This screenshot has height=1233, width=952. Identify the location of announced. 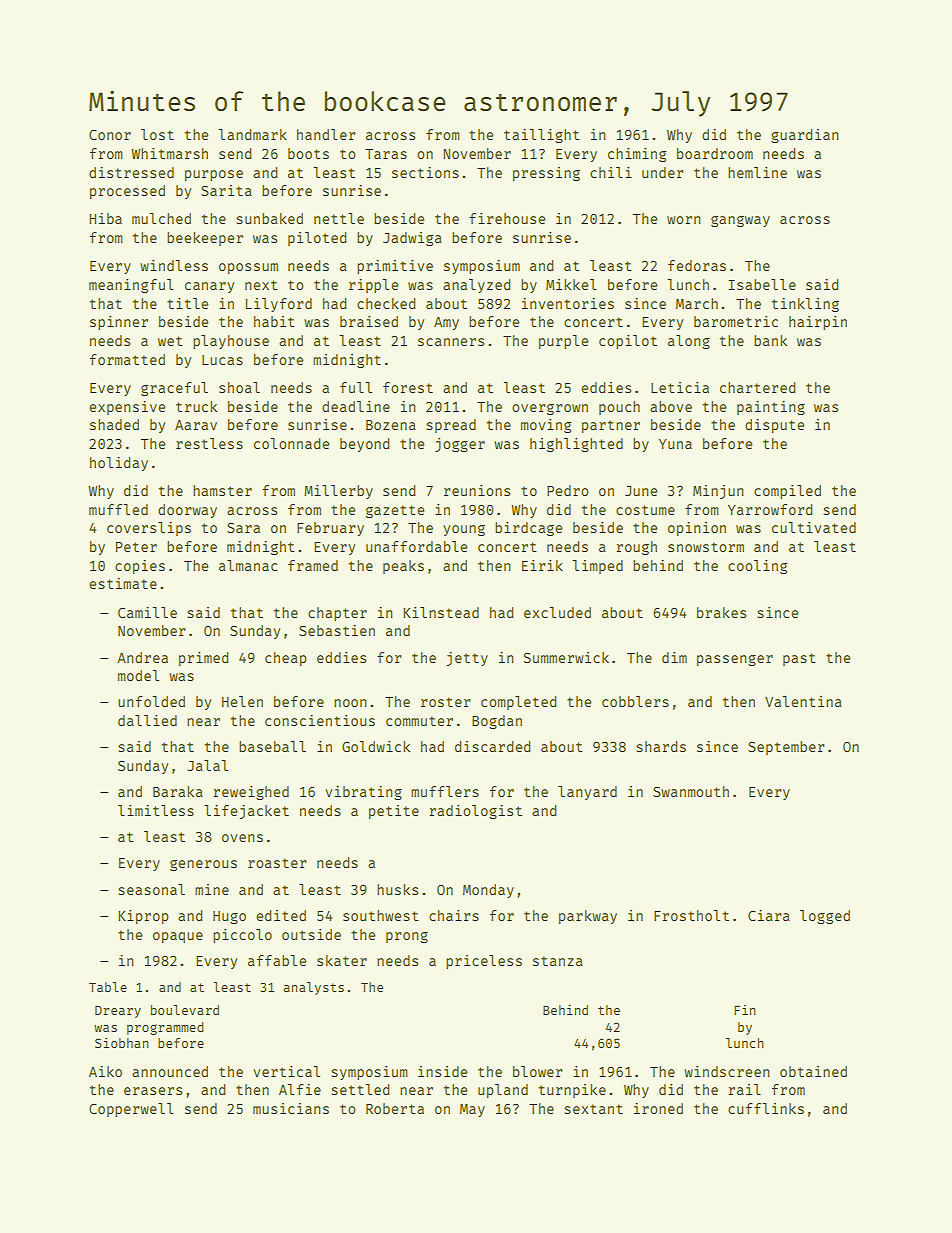
(170, 1071).
